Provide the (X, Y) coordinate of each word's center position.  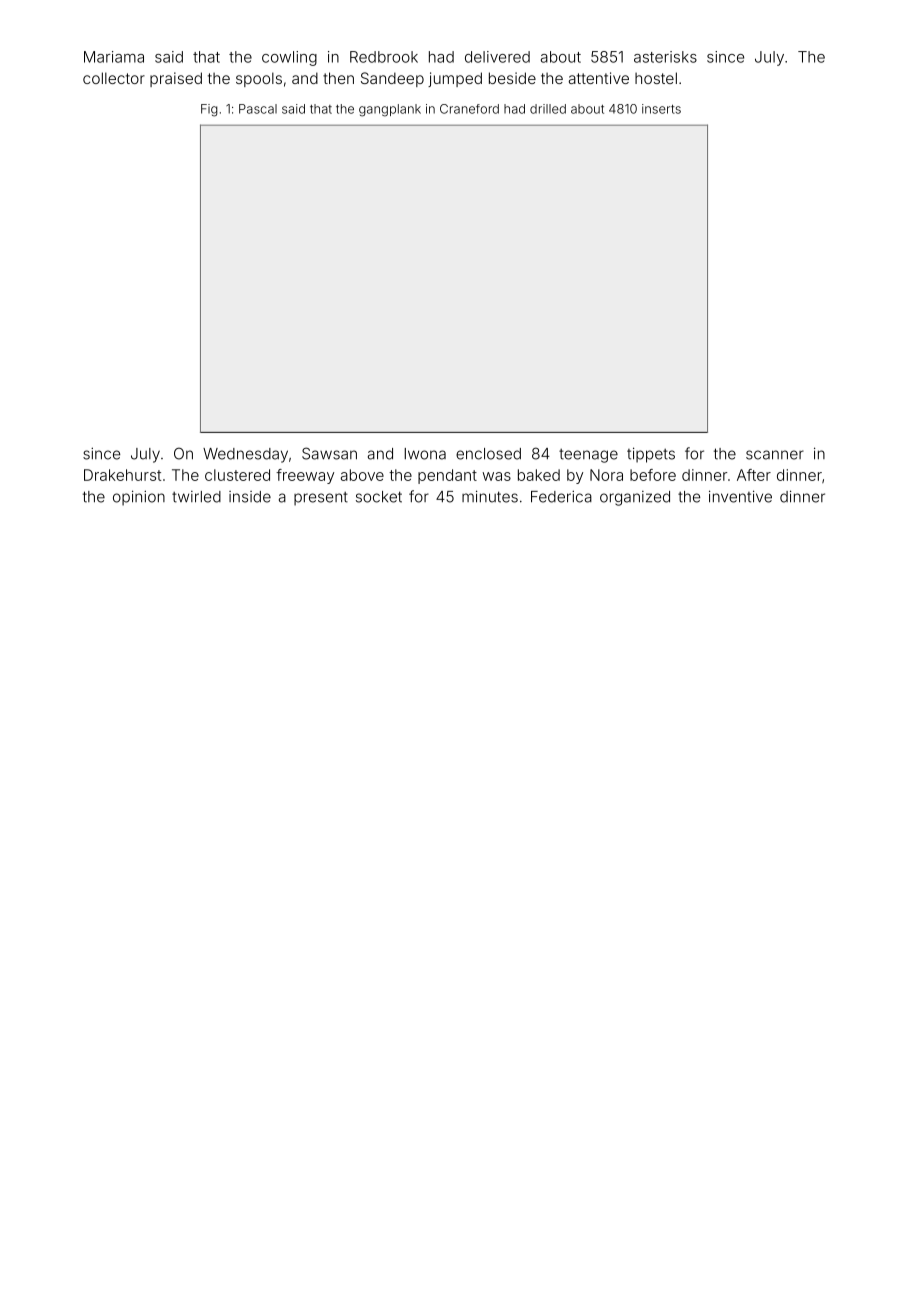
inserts (661, 109)
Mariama (114, 57)
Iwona (425, 454)
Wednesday (245, 455)
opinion (139, 498)
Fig (209, 110)
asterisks (665, 57)
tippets (651, 455)
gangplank (390, 110)
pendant (447, 476)
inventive (740, 496)
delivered (497, 57)
